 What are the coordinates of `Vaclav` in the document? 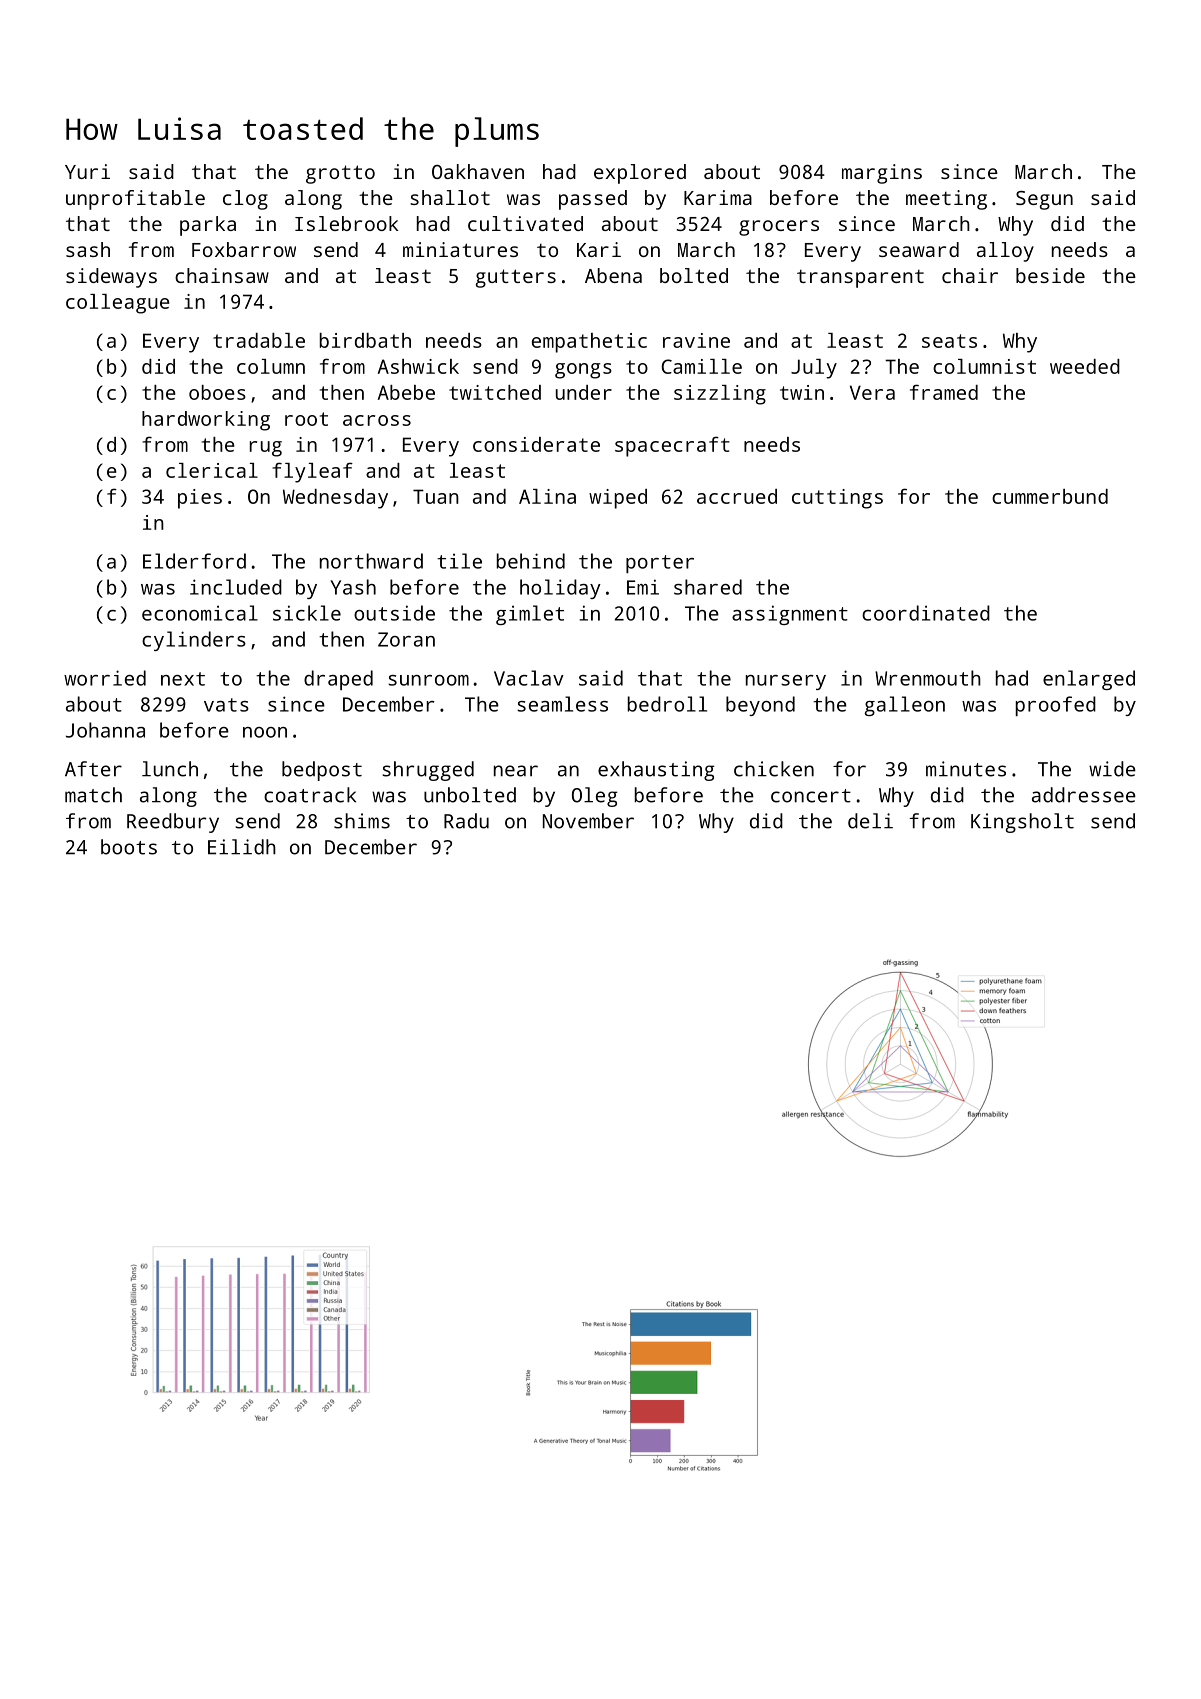 It's located at (529, 678).
